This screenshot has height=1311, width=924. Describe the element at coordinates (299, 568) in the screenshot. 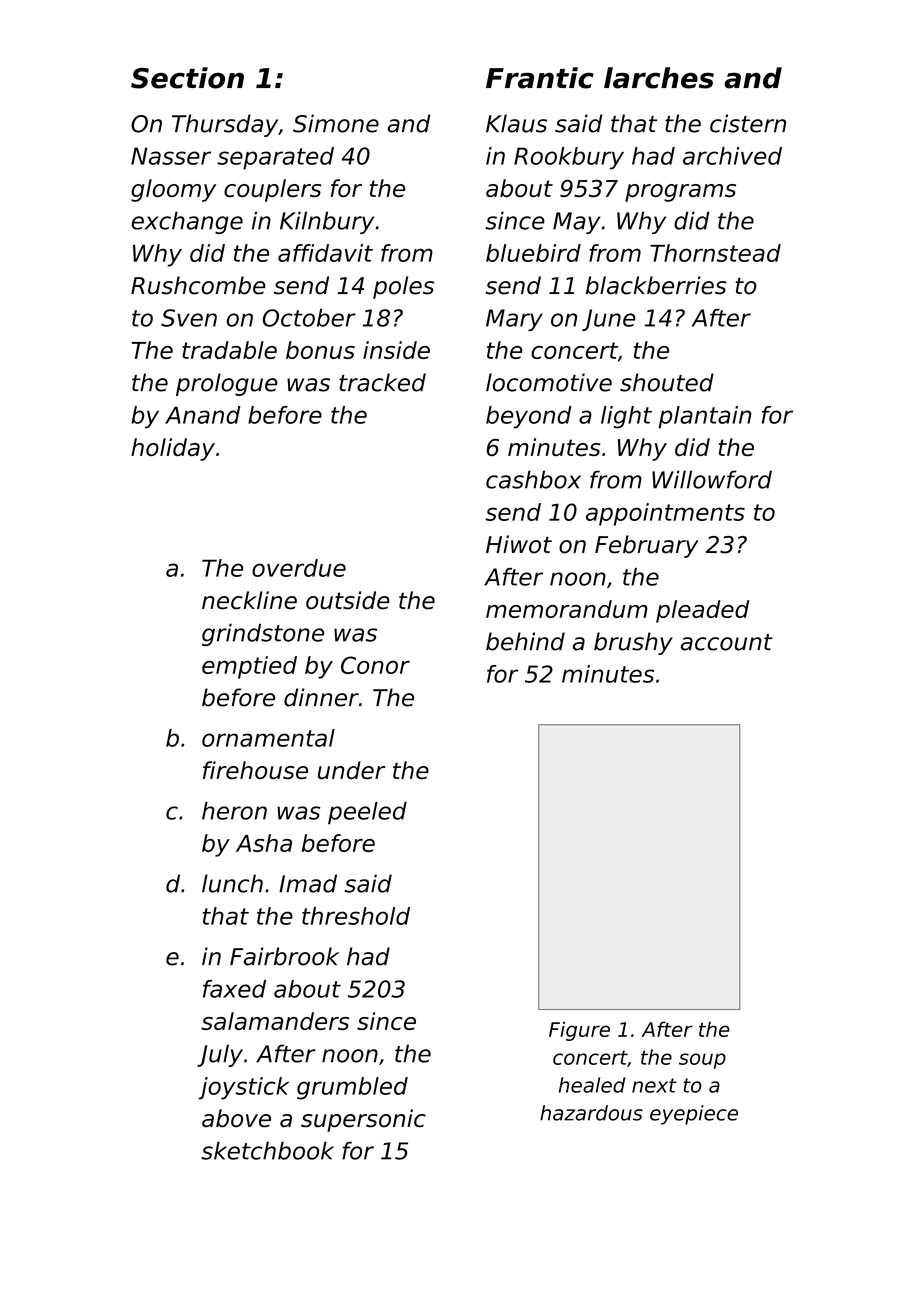

I see `overdue` at that location.
